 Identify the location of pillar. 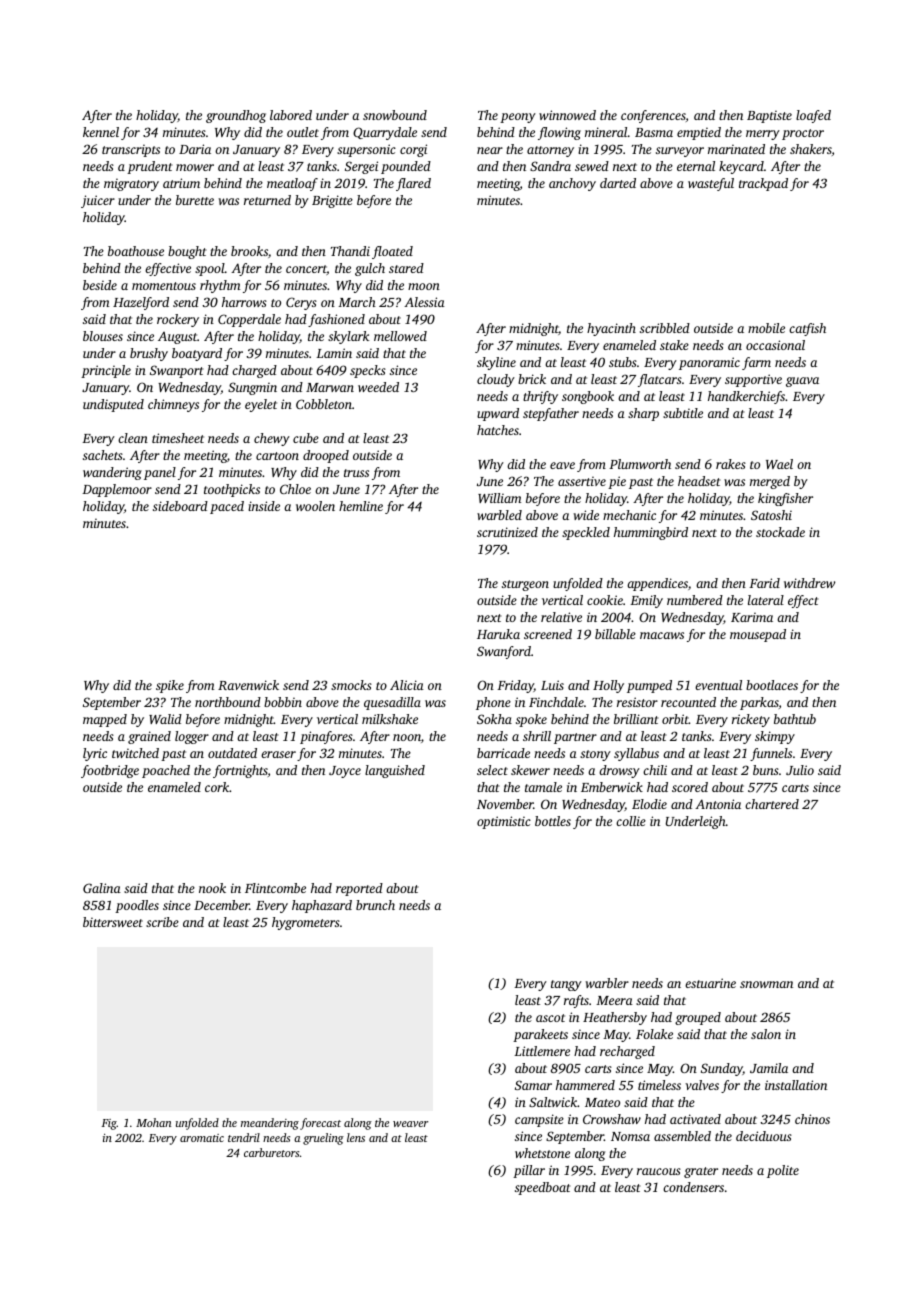
(529, 1171).
